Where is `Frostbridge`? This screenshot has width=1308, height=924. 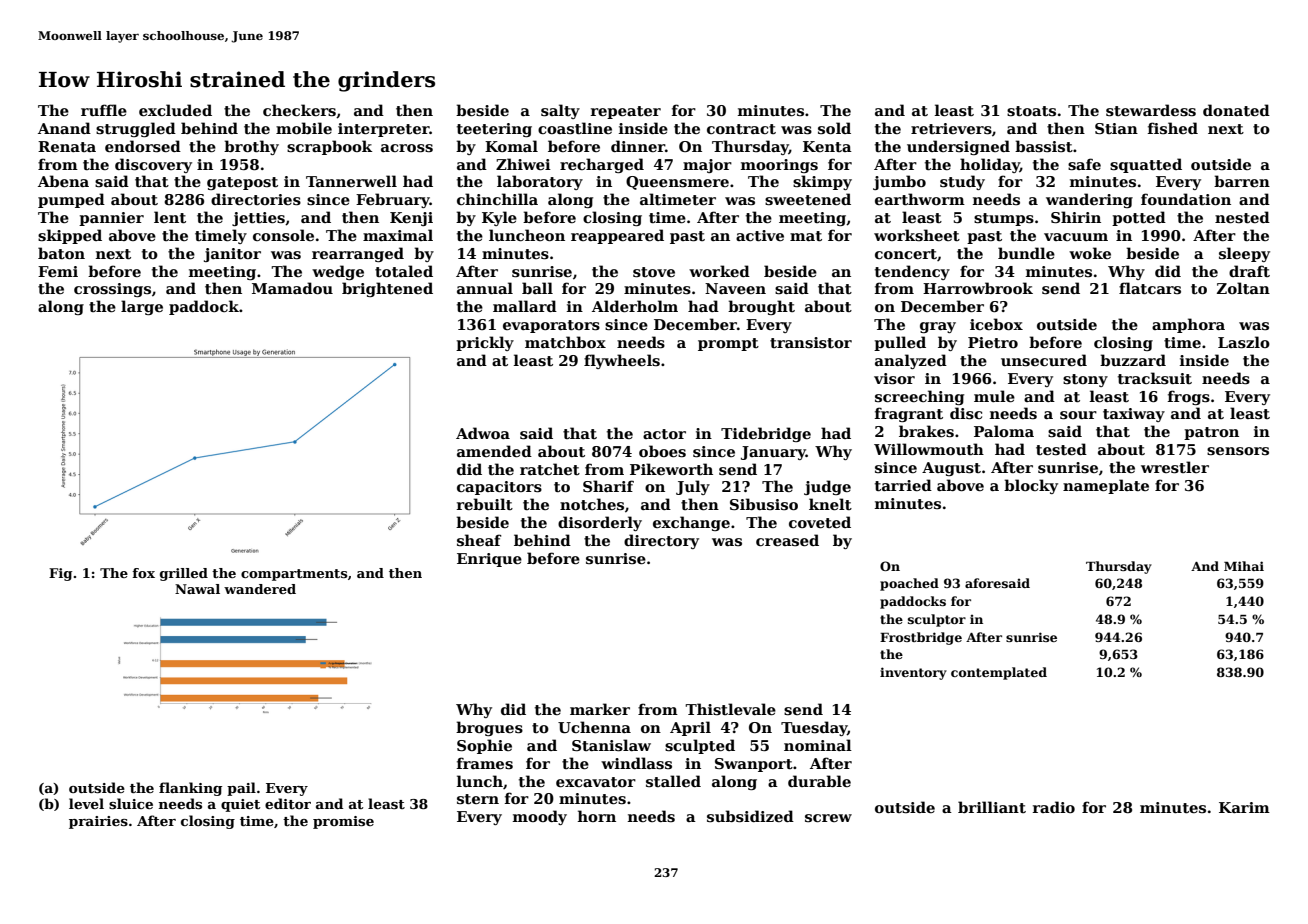 Frostbridge is located at coordinates (921, 638).
